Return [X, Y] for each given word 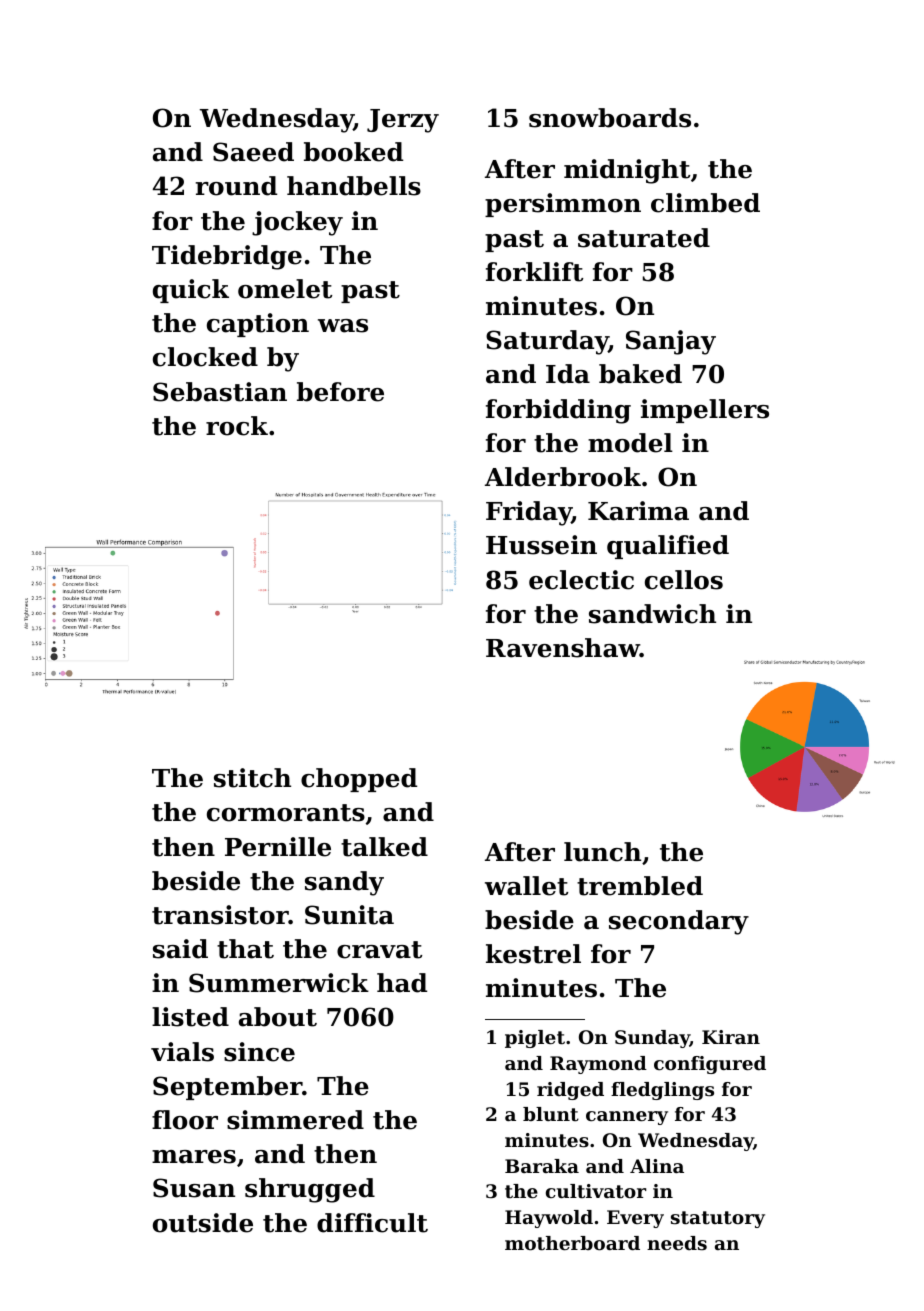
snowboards [610, 118]
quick [191, 291]
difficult [372, 1223]
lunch [602, 852]
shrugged [310, 1190]
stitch [252, 778]
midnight [627, 171]
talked [384, 847]
